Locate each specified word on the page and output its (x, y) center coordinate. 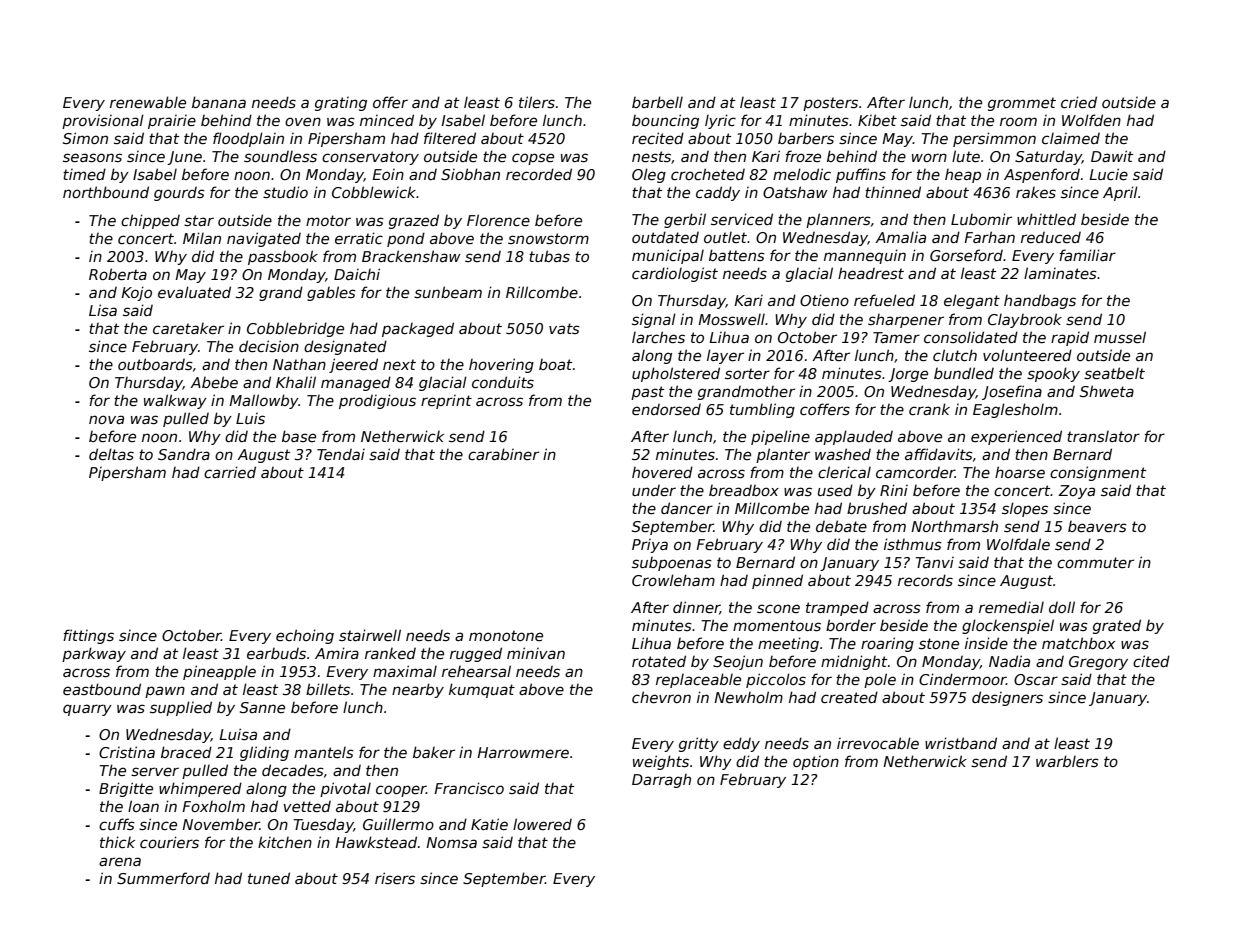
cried (1079, 102)
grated (1117, 626)
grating (341, 104)
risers (395, 878)
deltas (111, 454)
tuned (269, 878)
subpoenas (672, 564)
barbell (657, 102)
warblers (1067, 761)
